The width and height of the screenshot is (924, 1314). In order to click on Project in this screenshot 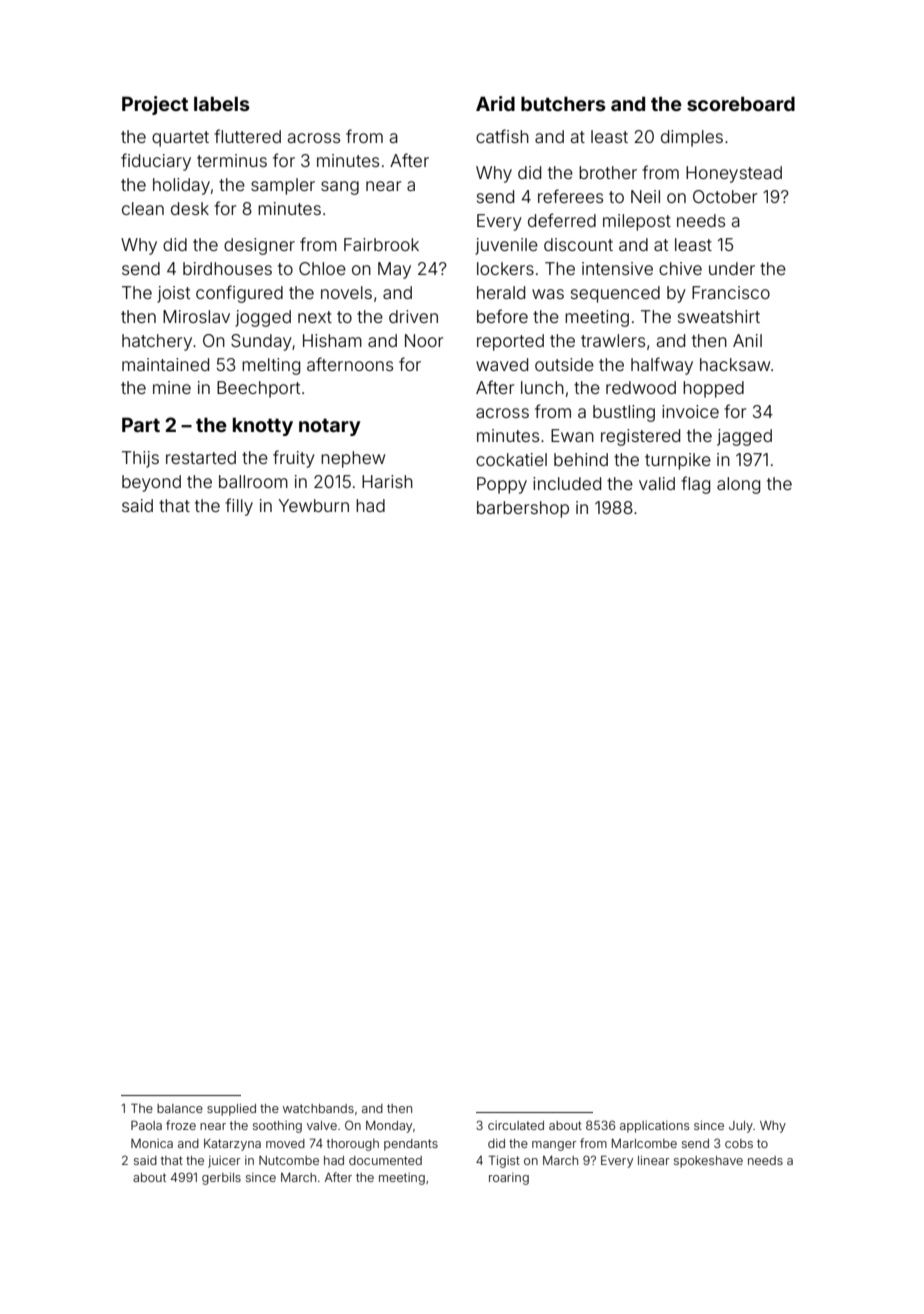, I will do `click(155, 105)`.
